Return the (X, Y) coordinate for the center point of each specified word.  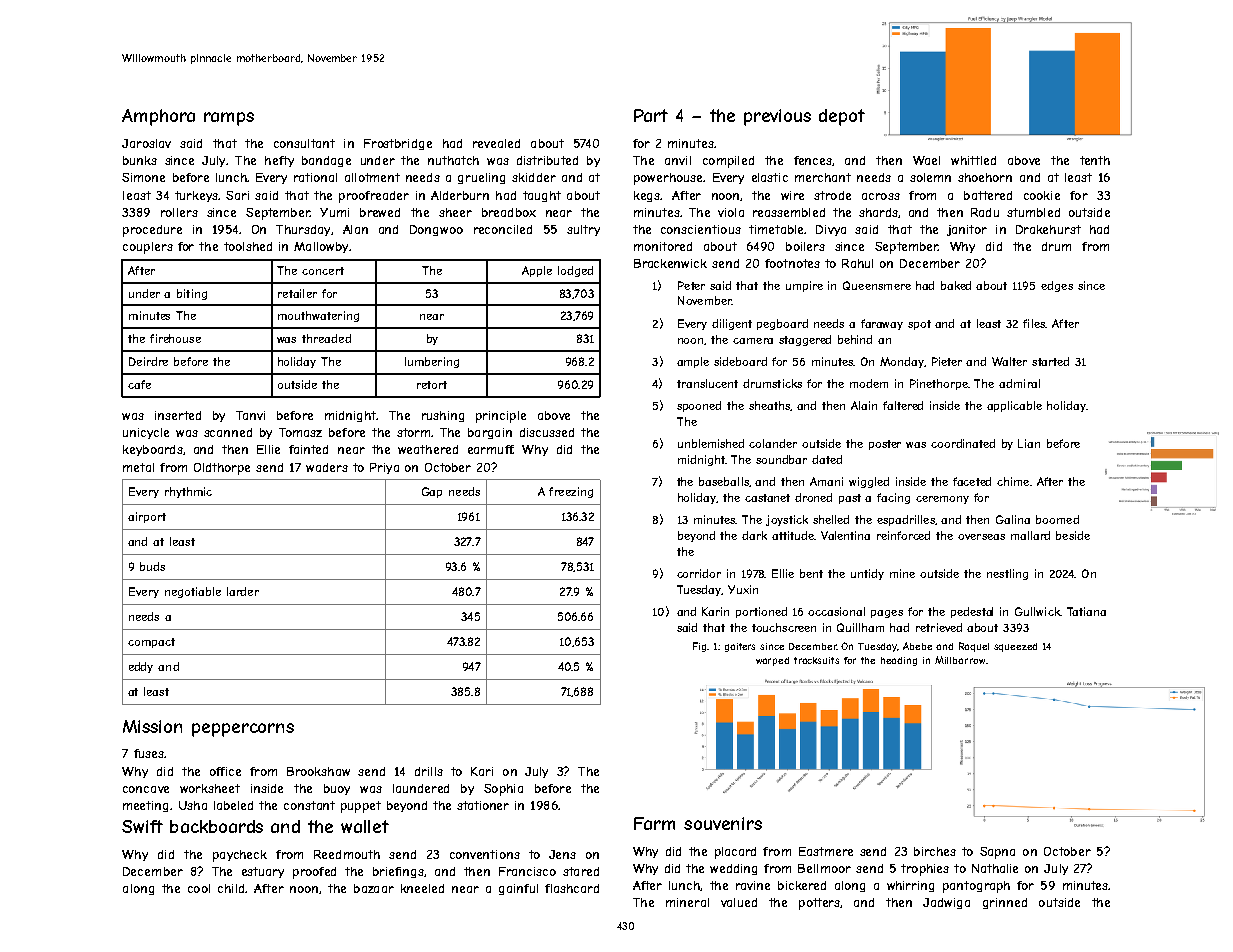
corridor (699, 573)
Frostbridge (398, 144)
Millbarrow (960, 660)
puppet (361, 807)
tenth (1095, 160)
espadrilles (906, 520)
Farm (654, 823)
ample (693, 362)
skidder (534, 177)
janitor (967, 230)
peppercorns (243, 730)
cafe (139, 384)
